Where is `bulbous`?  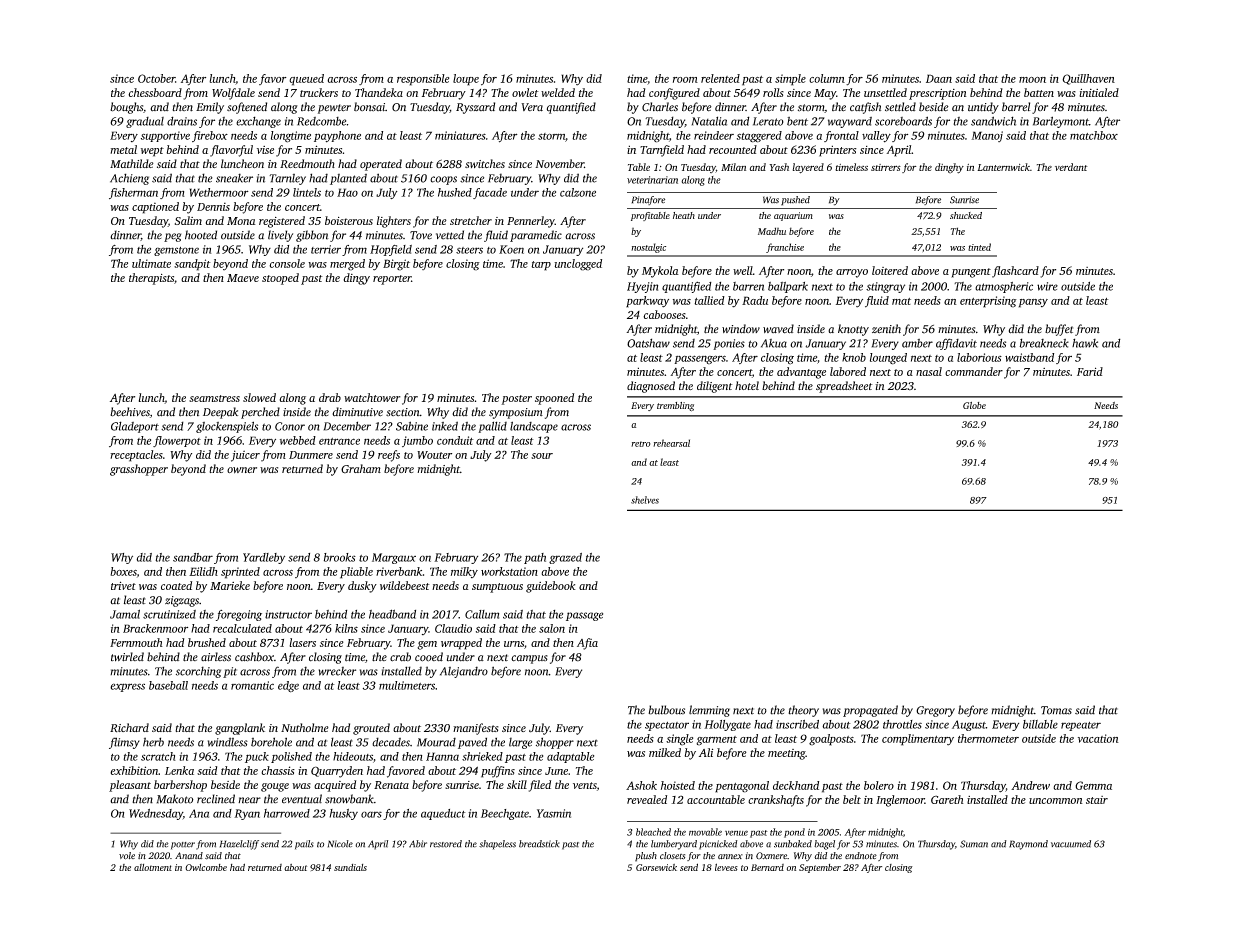
bulbous is located at coordinates (666, 710).
